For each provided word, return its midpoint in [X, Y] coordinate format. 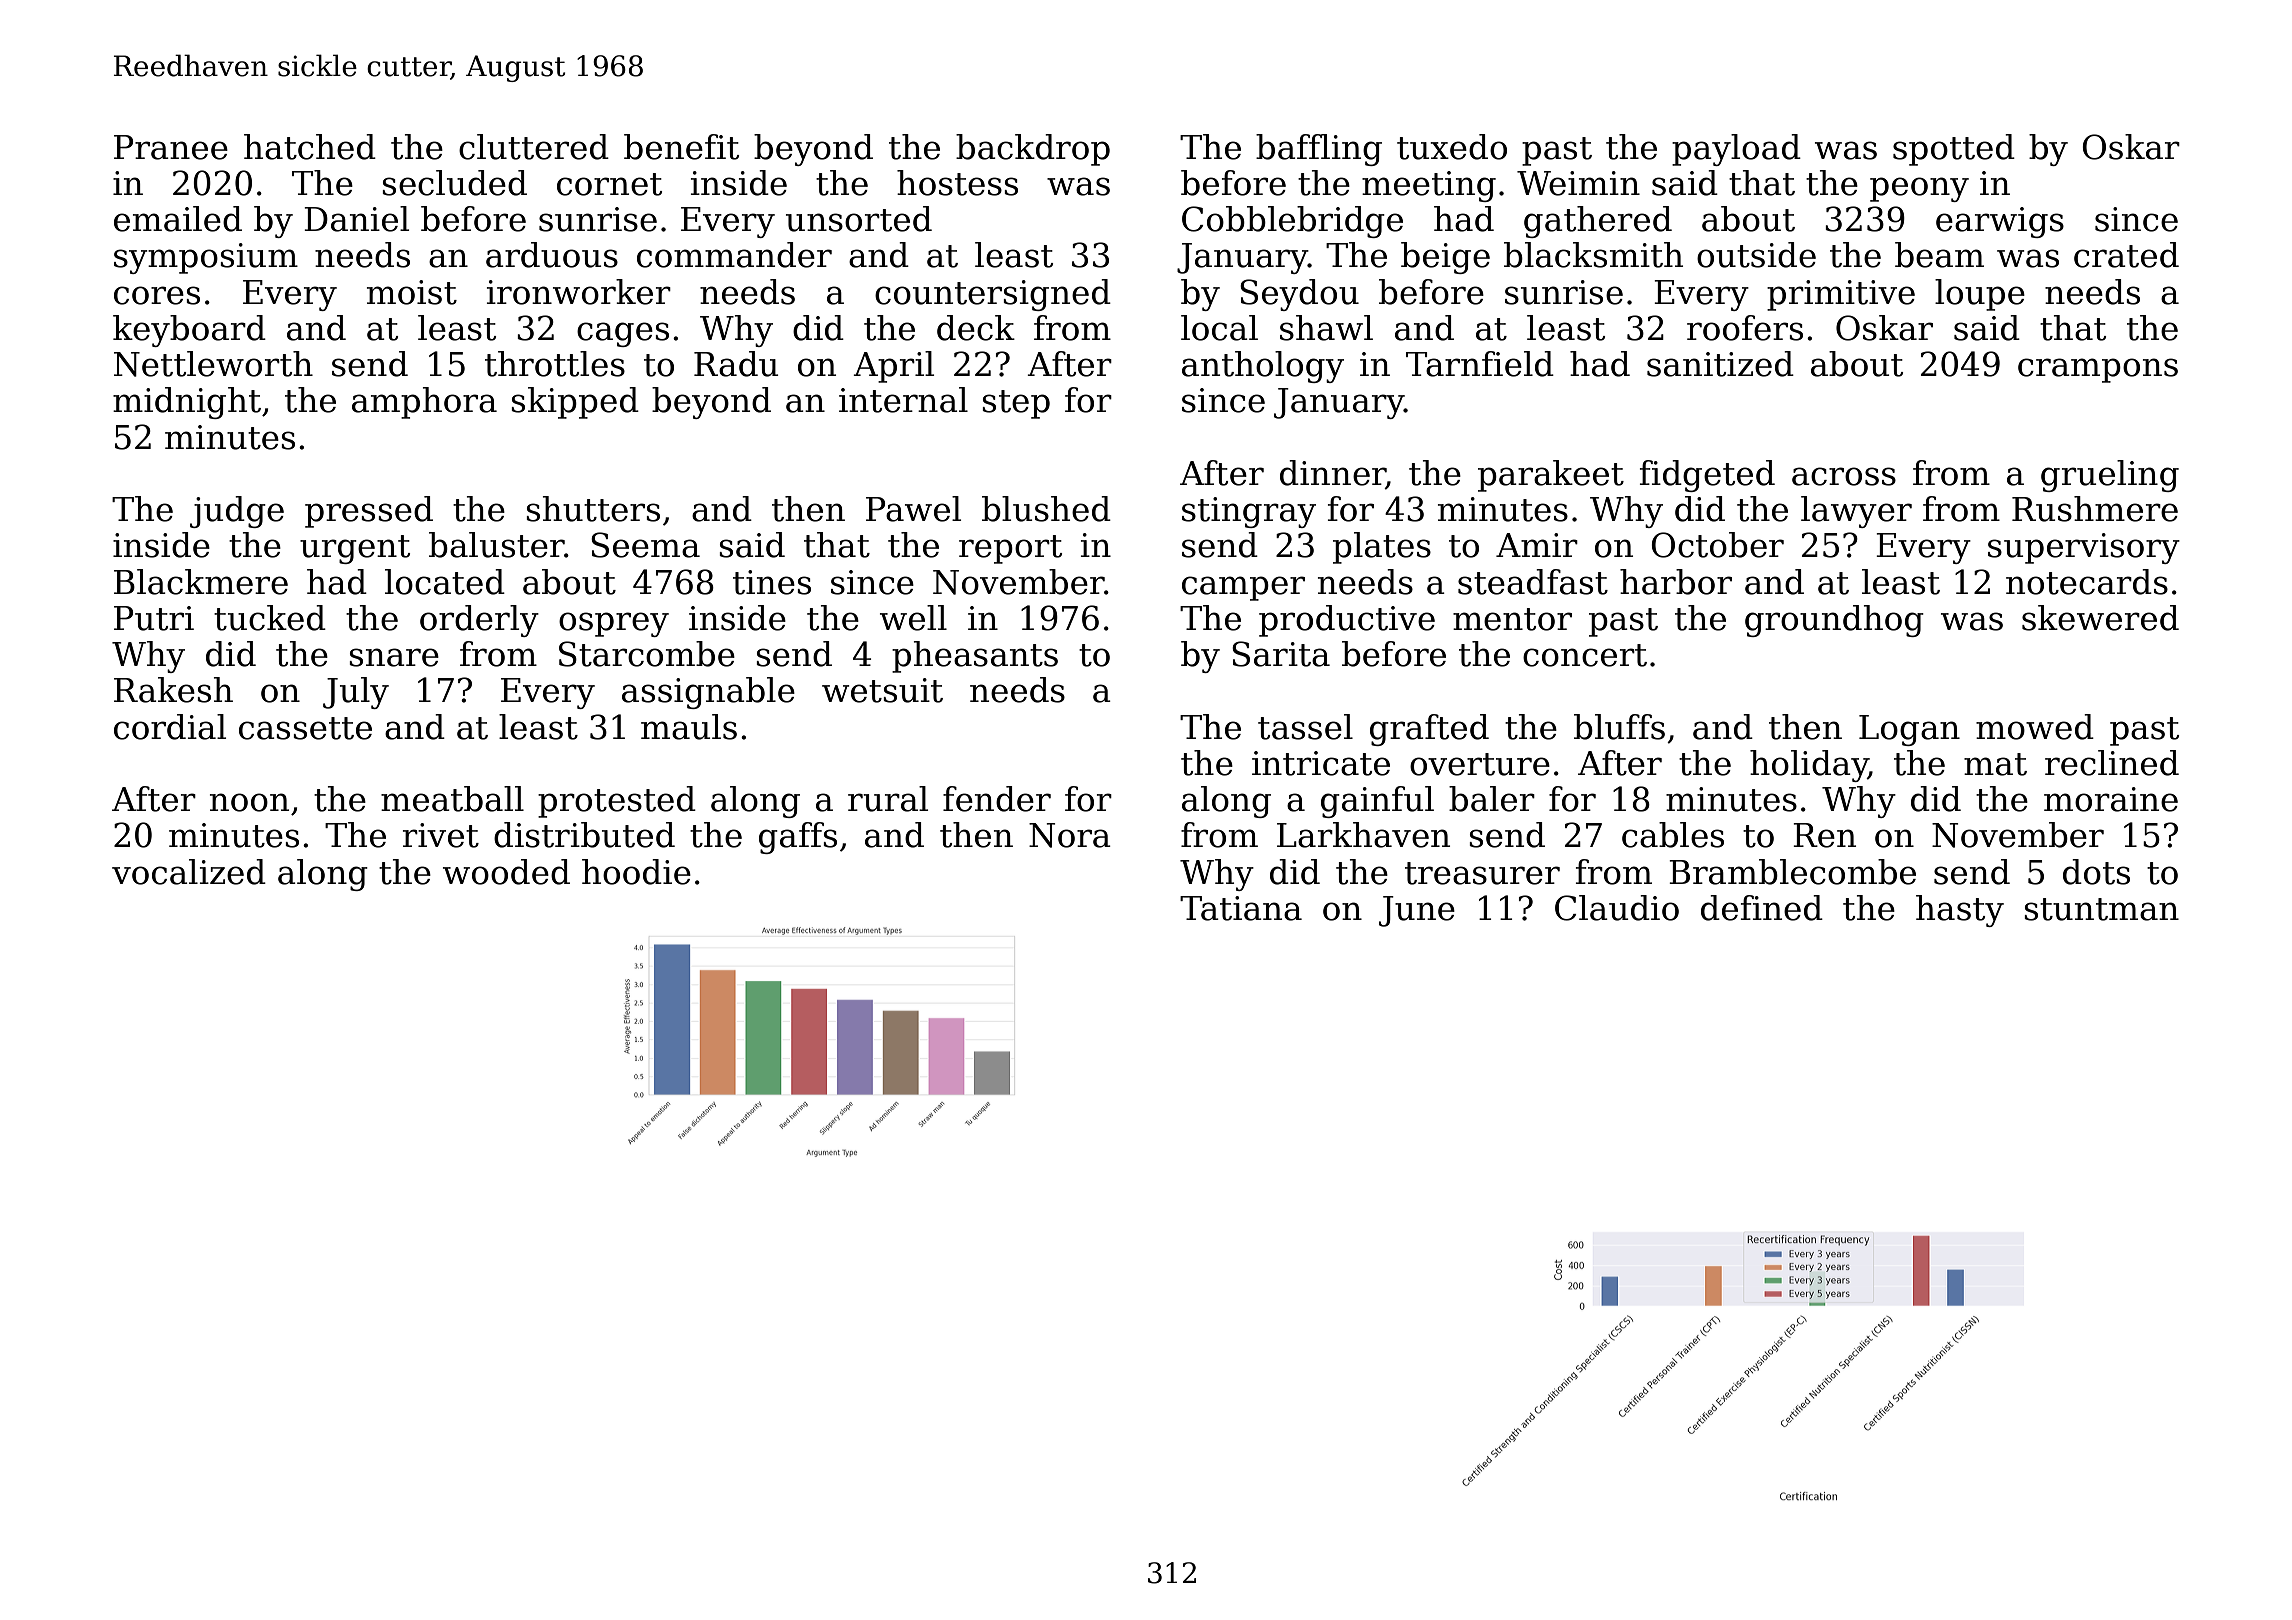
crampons [2098, 370]
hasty [1960, 911]
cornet [609, 184]
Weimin [1578, 183]
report [1010, 549]
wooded [506, 872]
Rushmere [2095, 509]
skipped [575, 403]
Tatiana [1241, 908]
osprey [614, 624]
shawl [1326, 328]
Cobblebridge [1292, 222]
